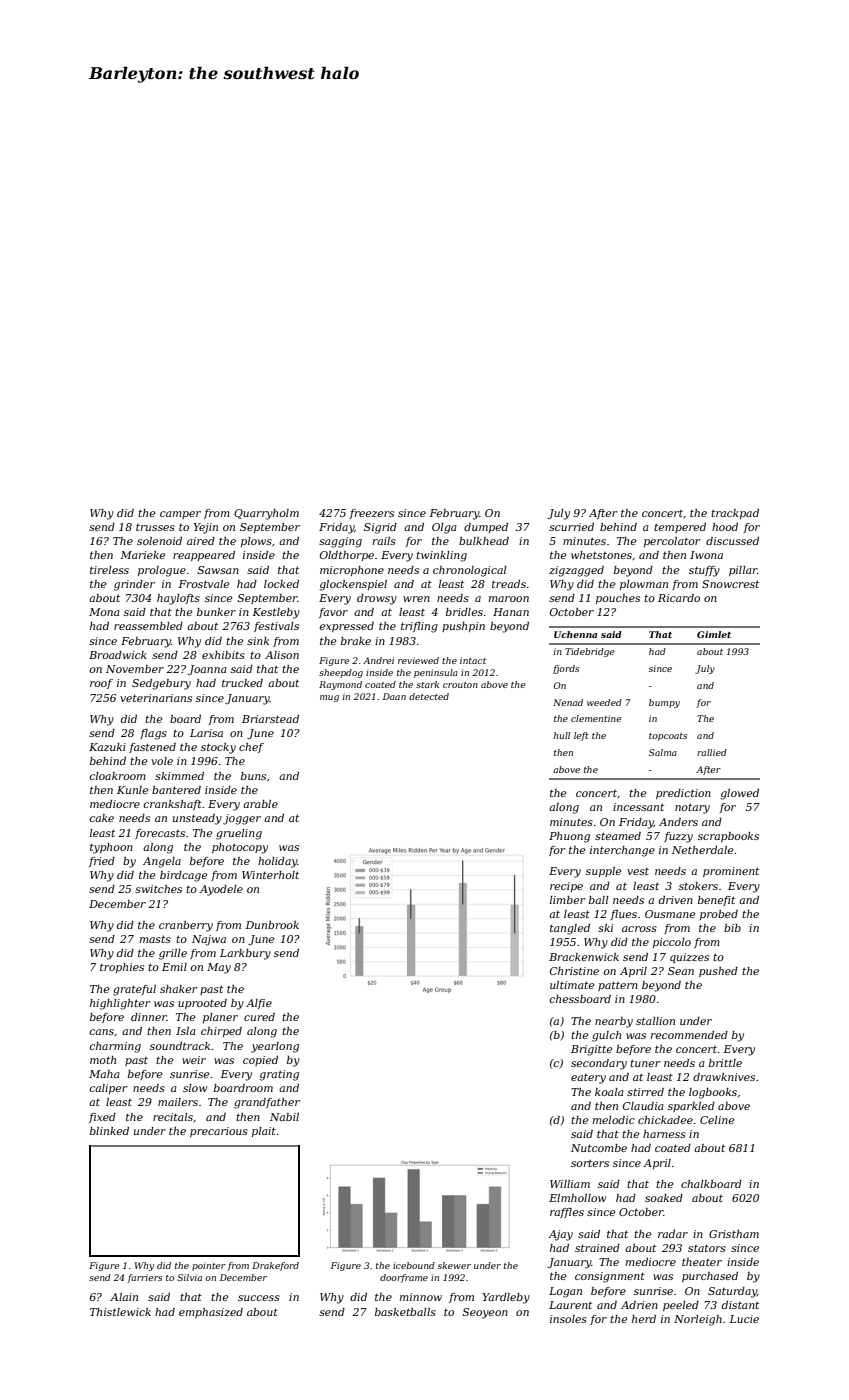  Describe the element at coordinates (511, 612) in the screenshot. I see `Hanan` at that location.
